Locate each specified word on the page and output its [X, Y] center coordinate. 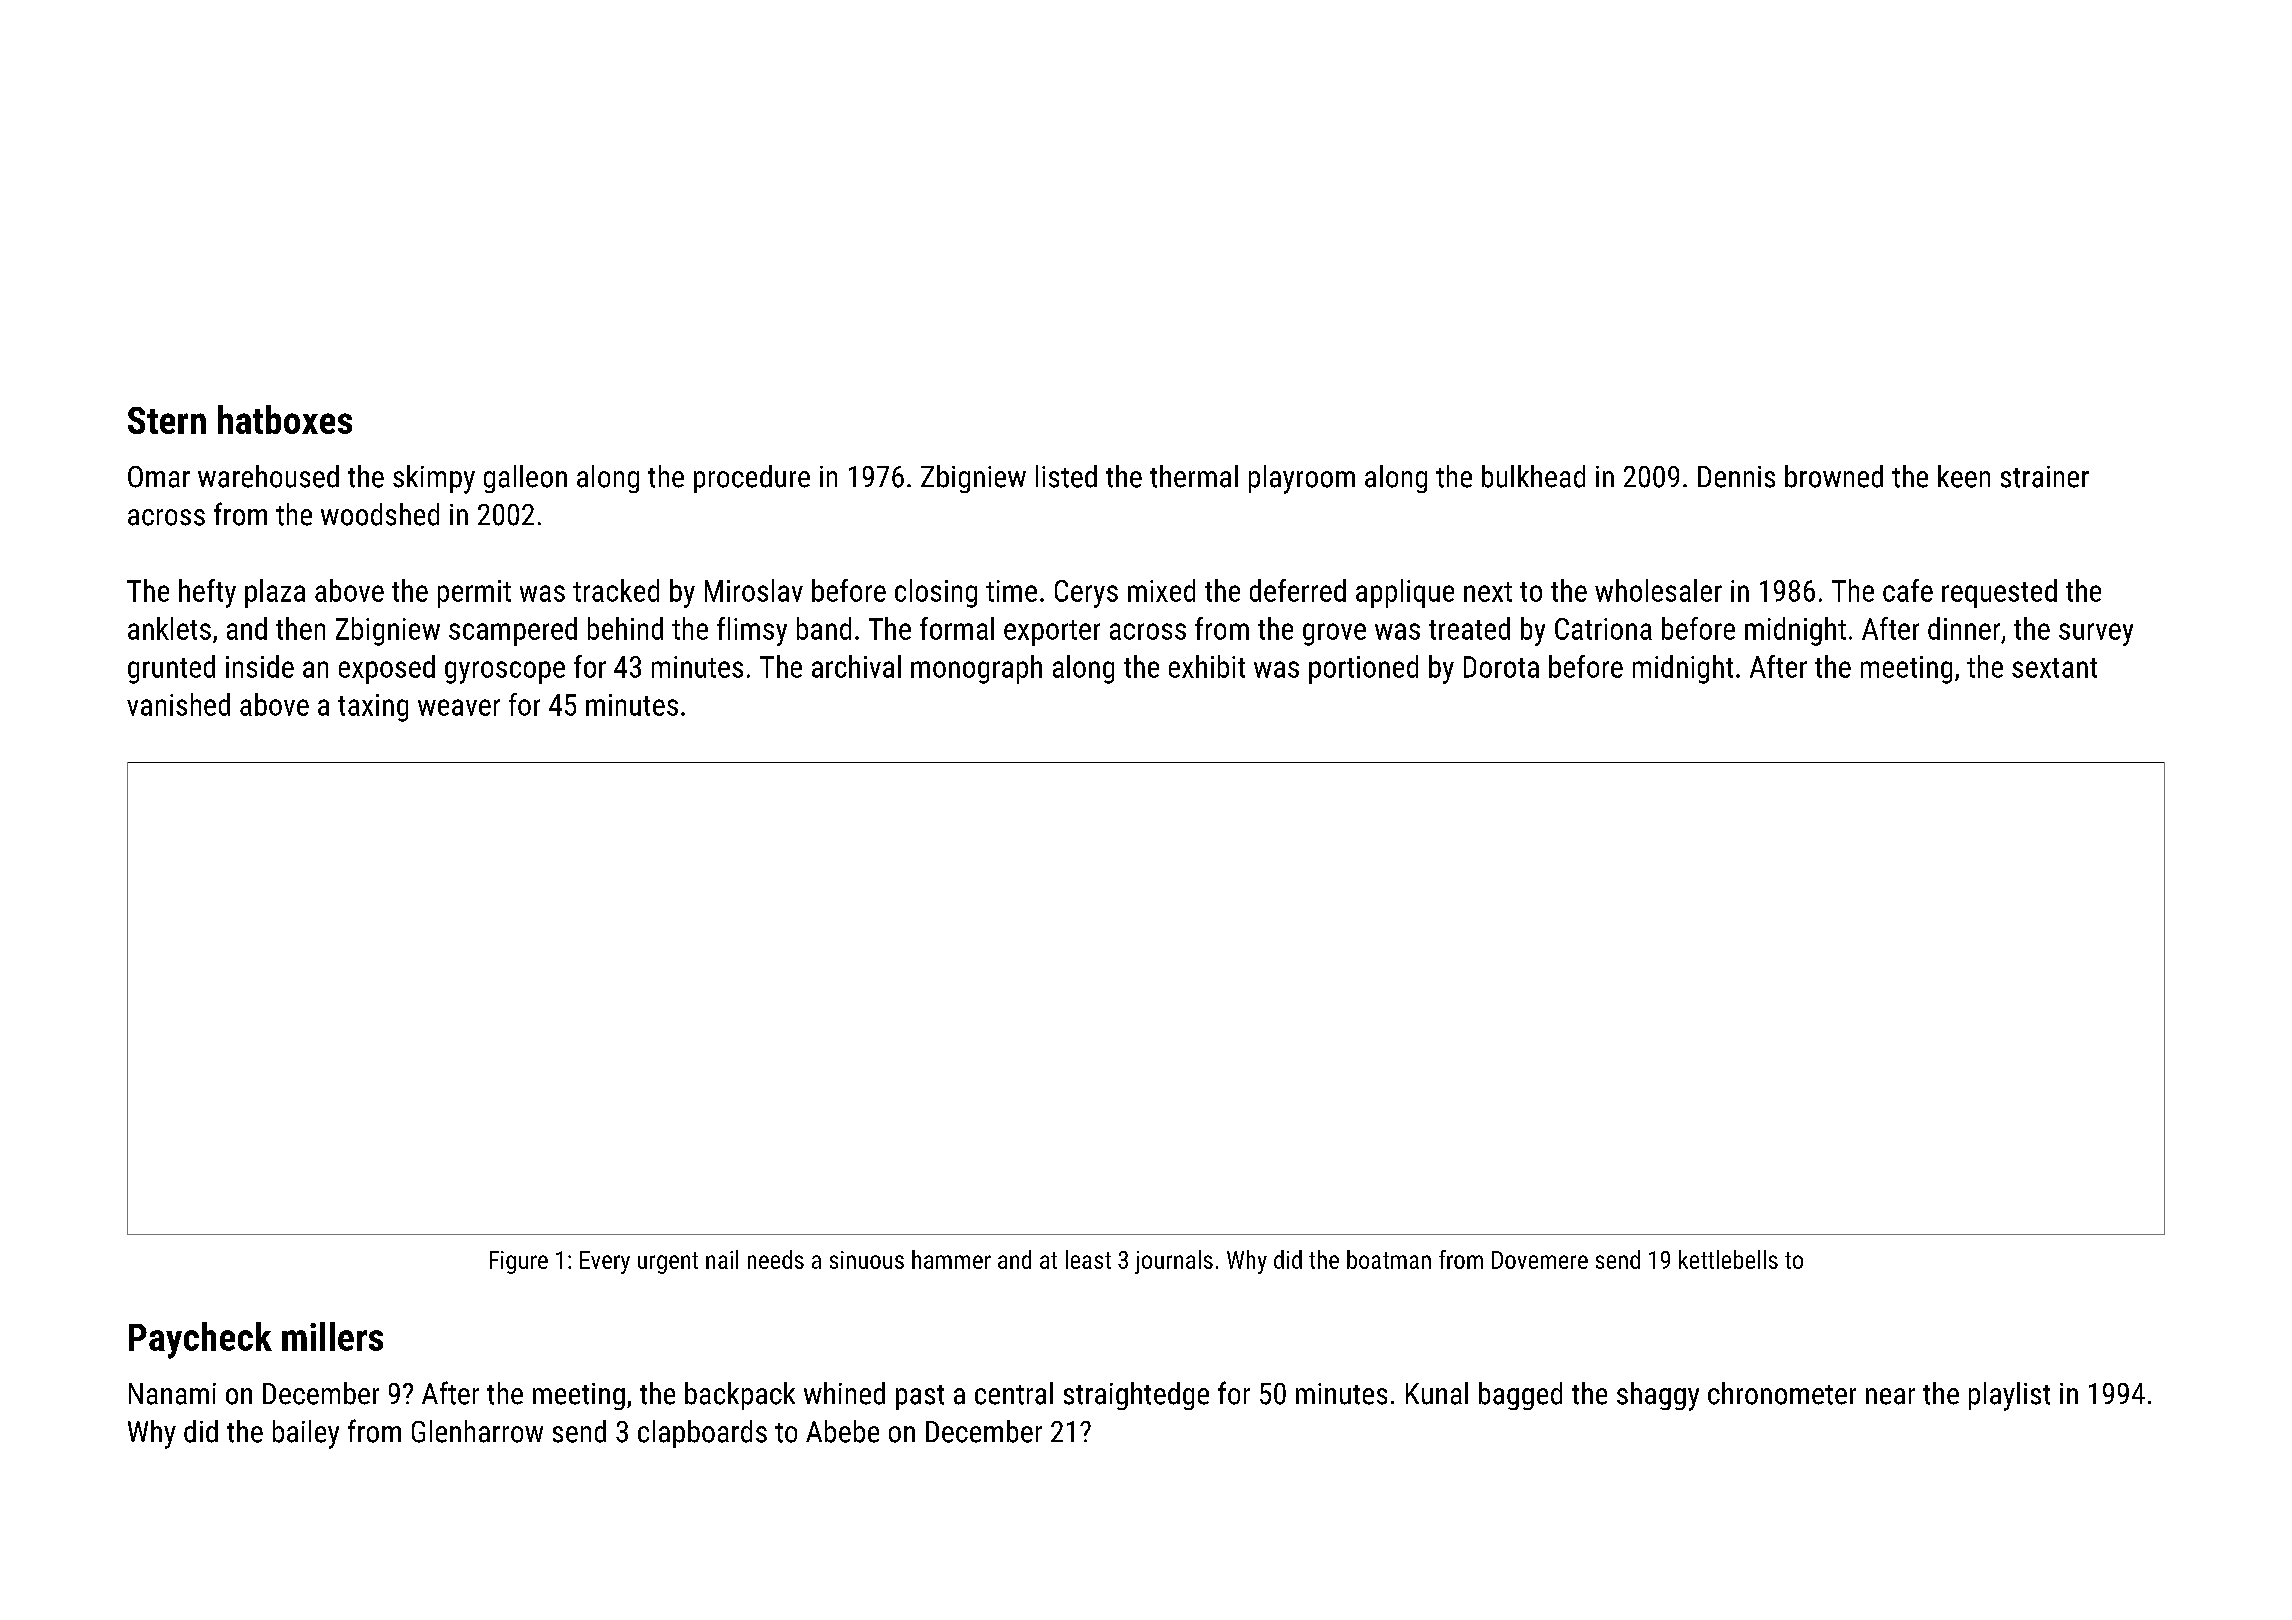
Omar [159, 477]
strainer [2045, 477]
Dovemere [1540, 1260]
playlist [2009, 1396]
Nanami [172, 1394]
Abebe [842, 1431]
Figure [519, 1262]
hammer [951, 1259]
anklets [169, 628]
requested [1999, 593]
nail [722, 1259]
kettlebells [1728, 1259]
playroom [1302, 479]
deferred [1298, 590]
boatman [1389, 1259]
